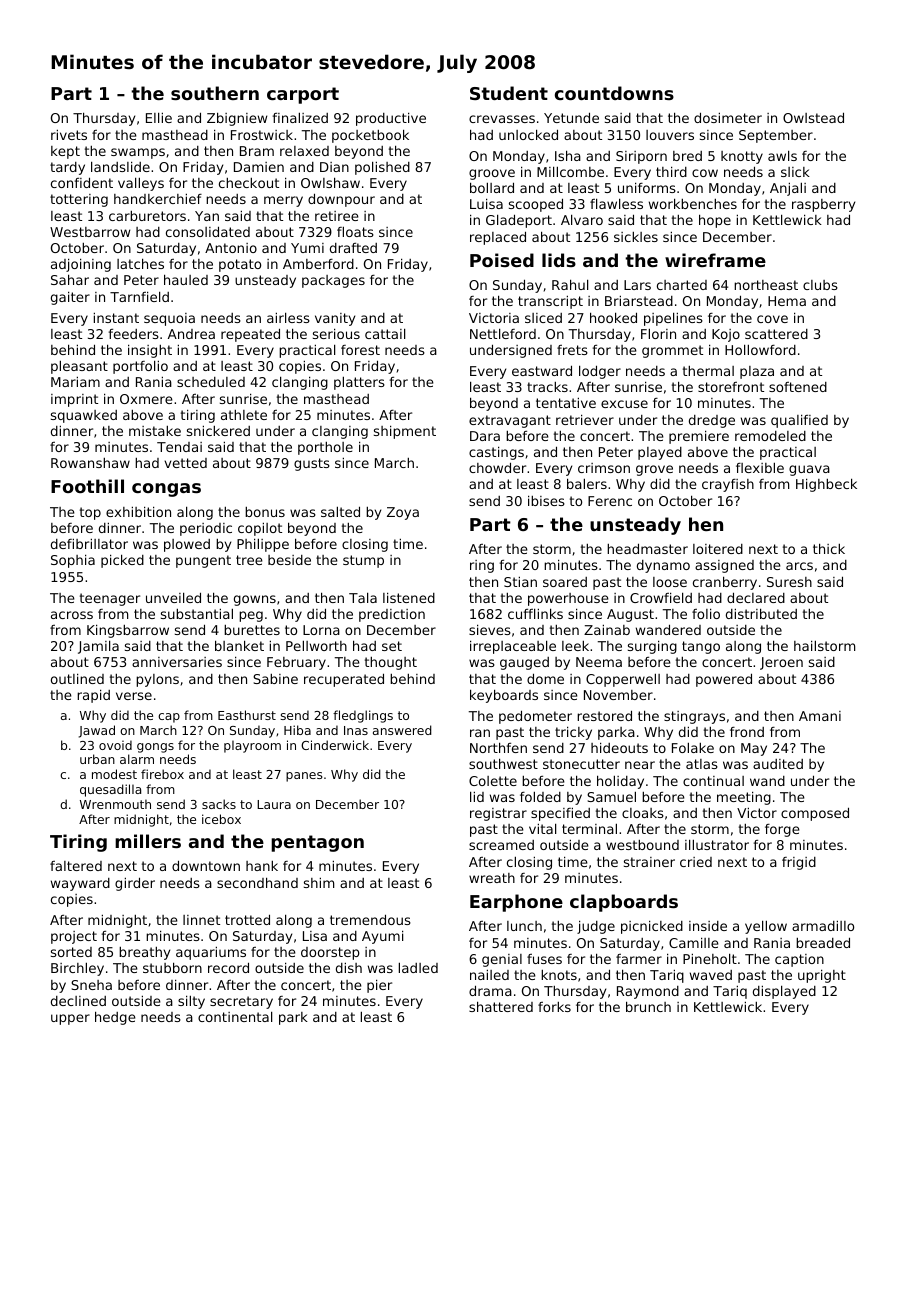  I want to click on trotted, so click(247, 919).
